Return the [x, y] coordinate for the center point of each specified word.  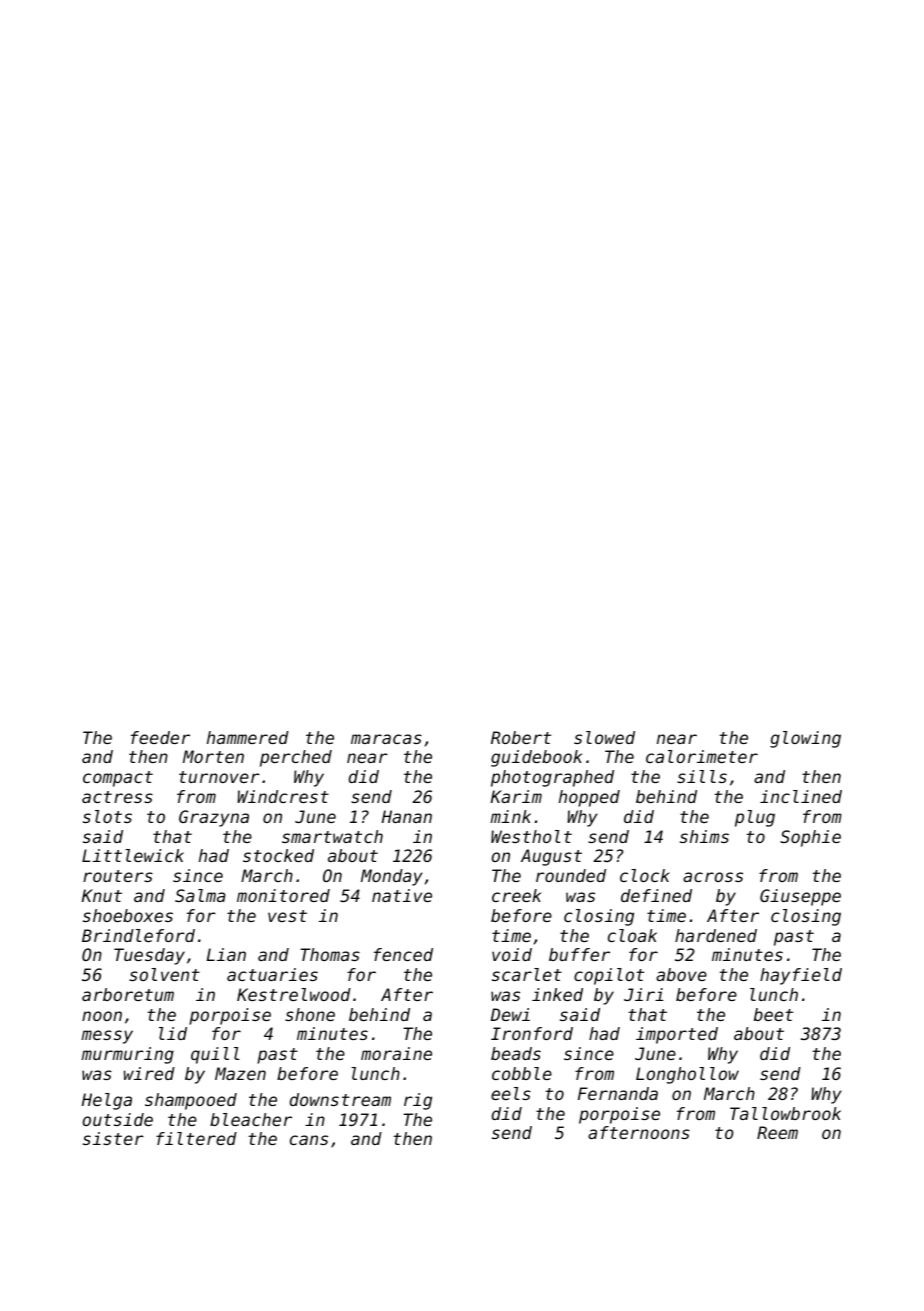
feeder [160, 737]
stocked [278, 855]
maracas [386, 739]
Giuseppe [800, 897]
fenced [403, 954]
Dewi [510, 1014]
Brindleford [138, 935]
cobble [522, 1073]
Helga [107, 1101]
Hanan [407, 816]
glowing [805, 739]
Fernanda [618, 1093]
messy [107, 1037]
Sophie [810, 838]
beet [773, 1014]
